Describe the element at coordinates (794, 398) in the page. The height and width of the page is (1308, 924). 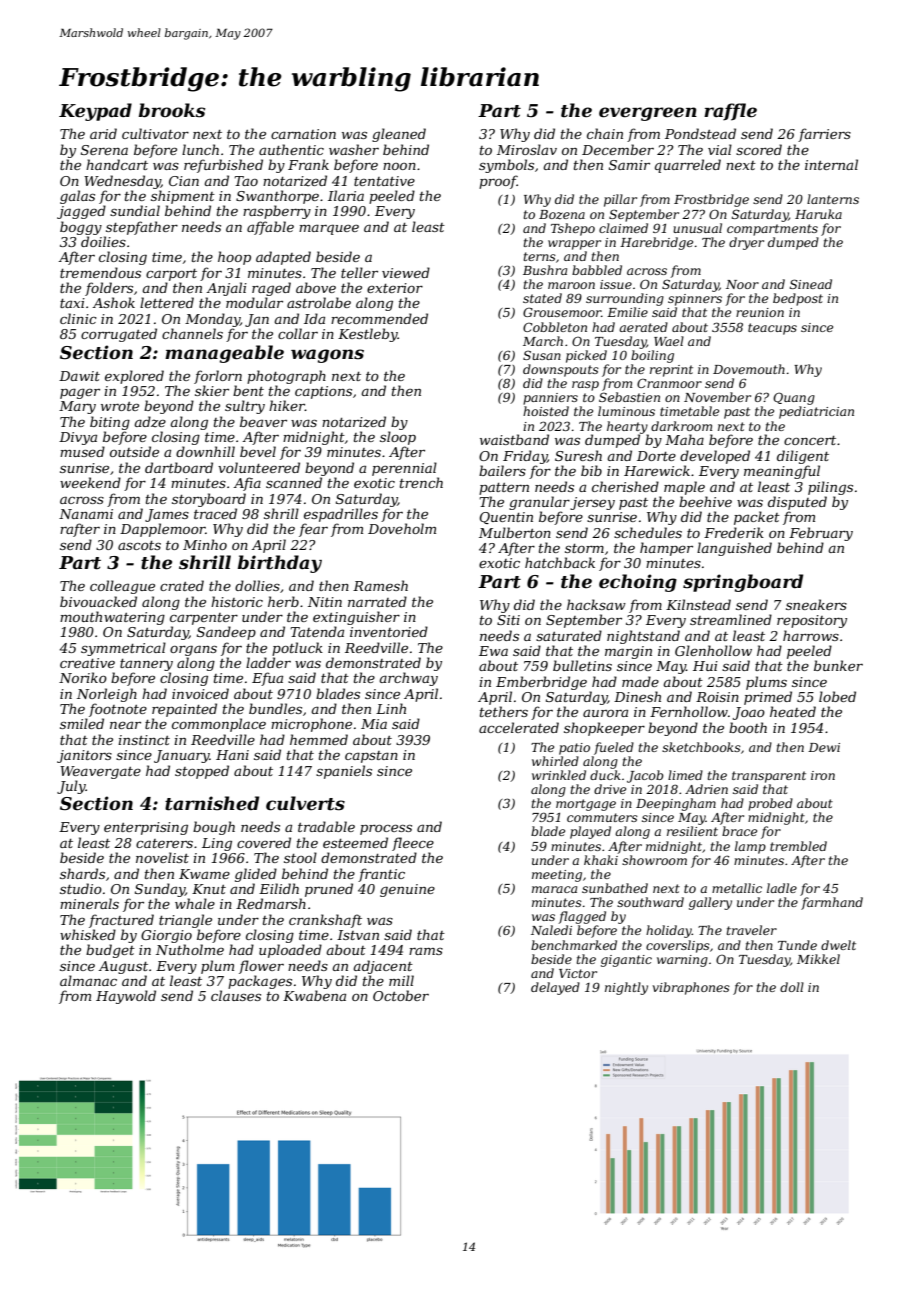
I see `Quang` at that location.
